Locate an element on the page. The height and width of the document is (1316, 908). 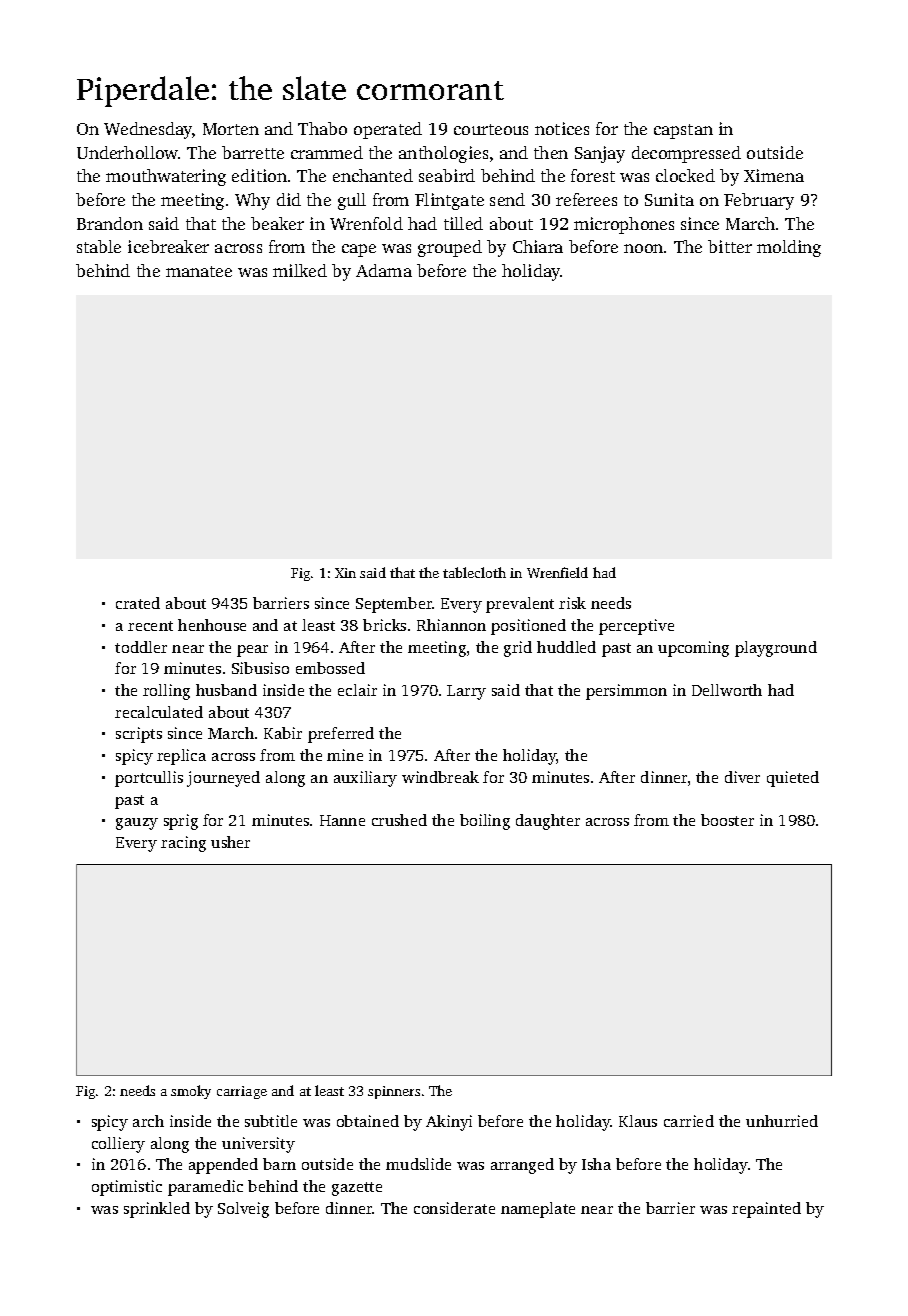
Klaus is located at coordinates (638, 1121).
